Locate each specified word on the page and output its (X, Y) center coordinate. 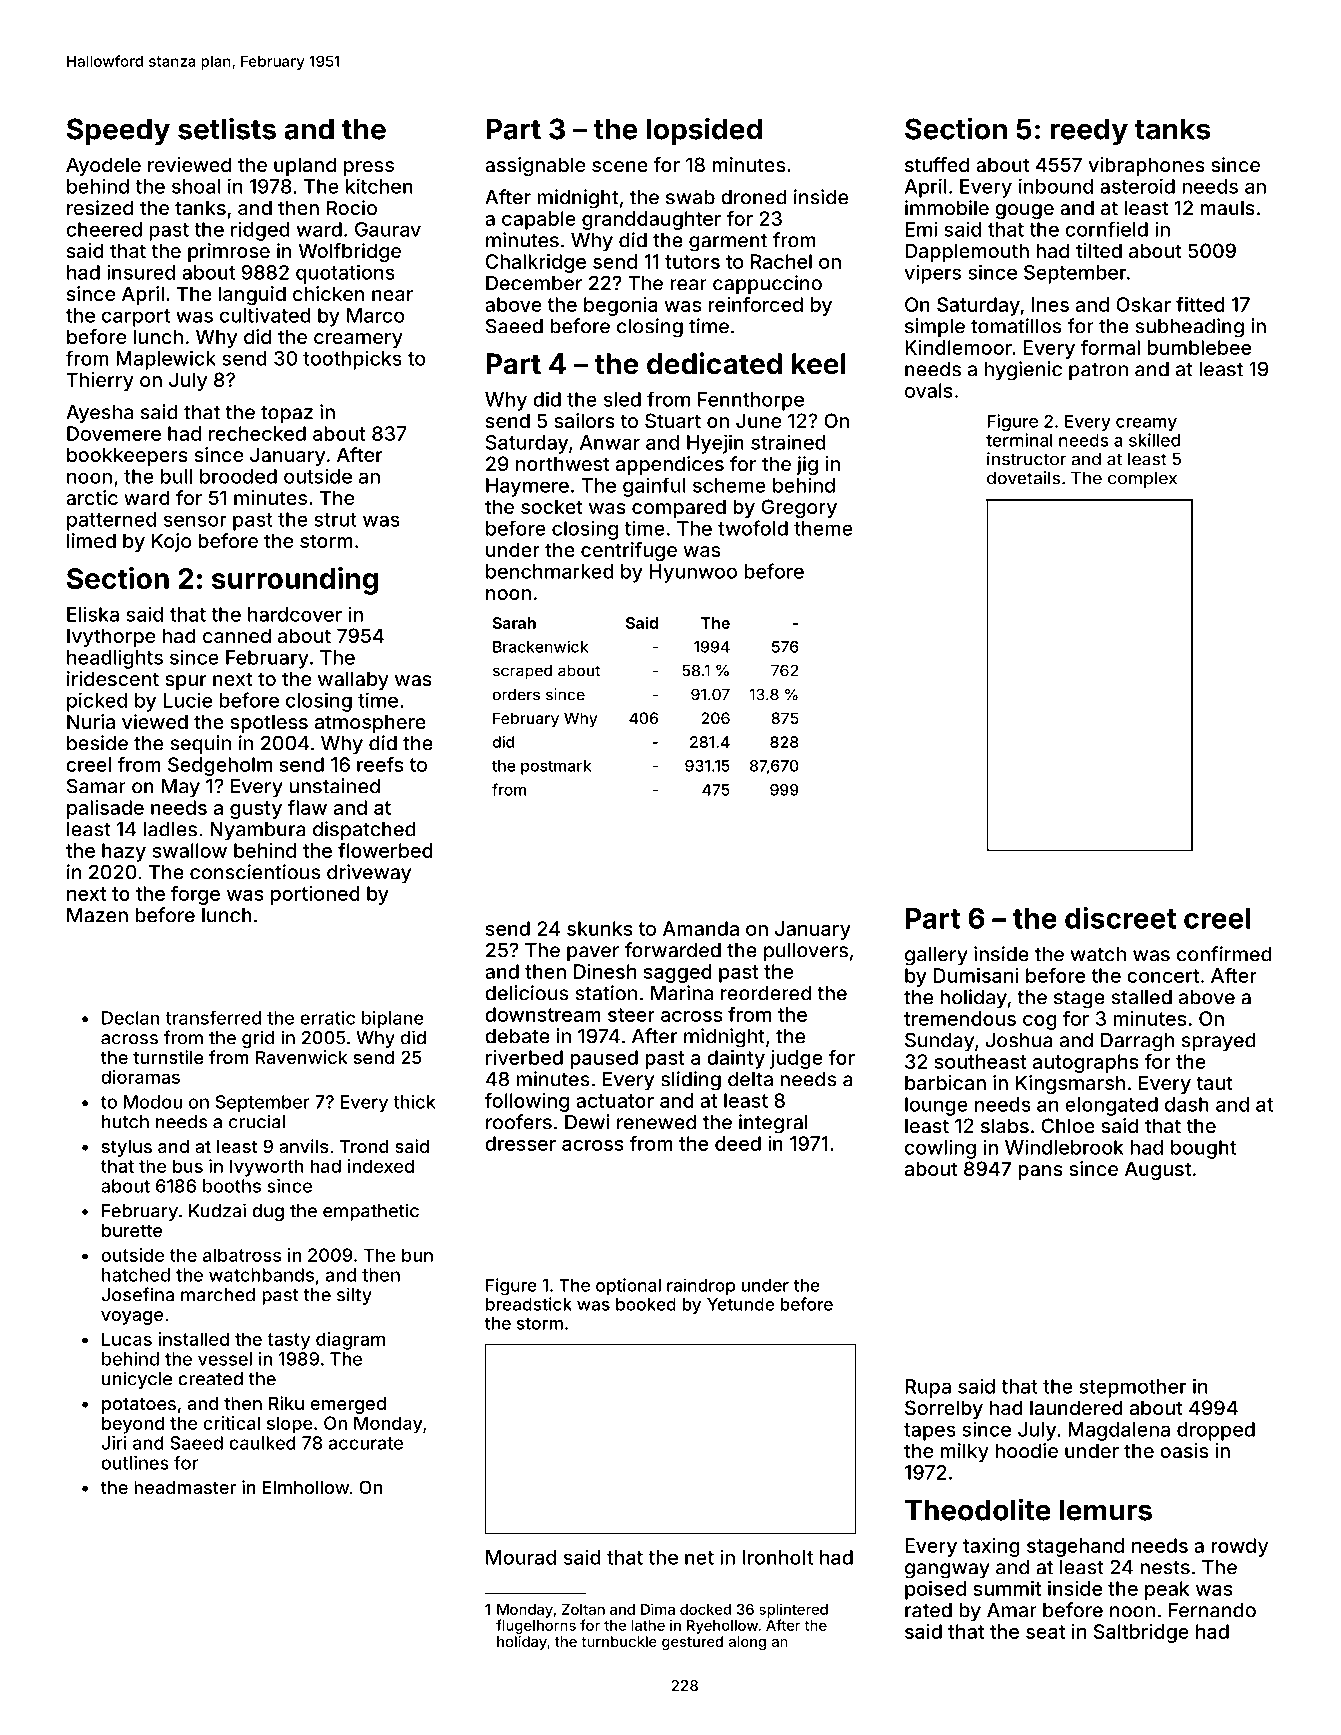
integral (773, 1124)
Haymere (527, 487)
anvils (303, 1146)
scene (620, 166)
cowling (940, 1149)
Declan (131, 1018)
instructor (1026, 459)
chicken (328, 293)
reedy (1089, 131)
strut (335, 520)
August (1158, 1170)
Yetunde (740, 1304)
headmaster (185, 1487)
